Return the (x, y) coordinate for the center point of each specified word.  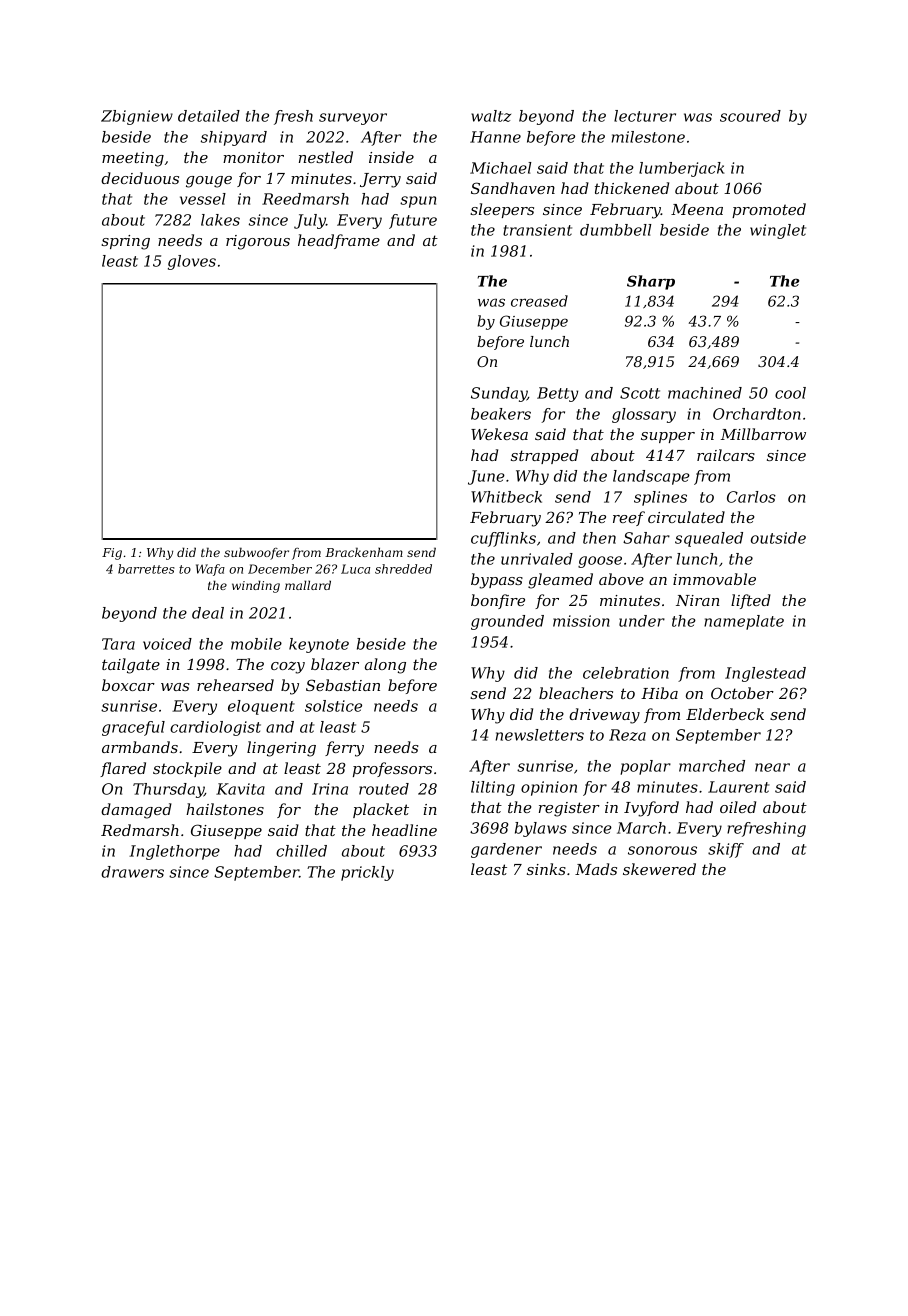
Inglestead (765, 674)
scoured (750, 116)
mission (581, 621)
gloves (192, 262)
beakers (501, 414)
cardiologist (215, 728)
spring (125, 242)
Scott (640, 393)
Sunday (499, 394)
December (280, 569)
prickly (367, 873)
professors (392, 769)
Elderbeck (725, 714)
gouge (209, 182)
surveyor (353, 119)
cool (790, 393)
